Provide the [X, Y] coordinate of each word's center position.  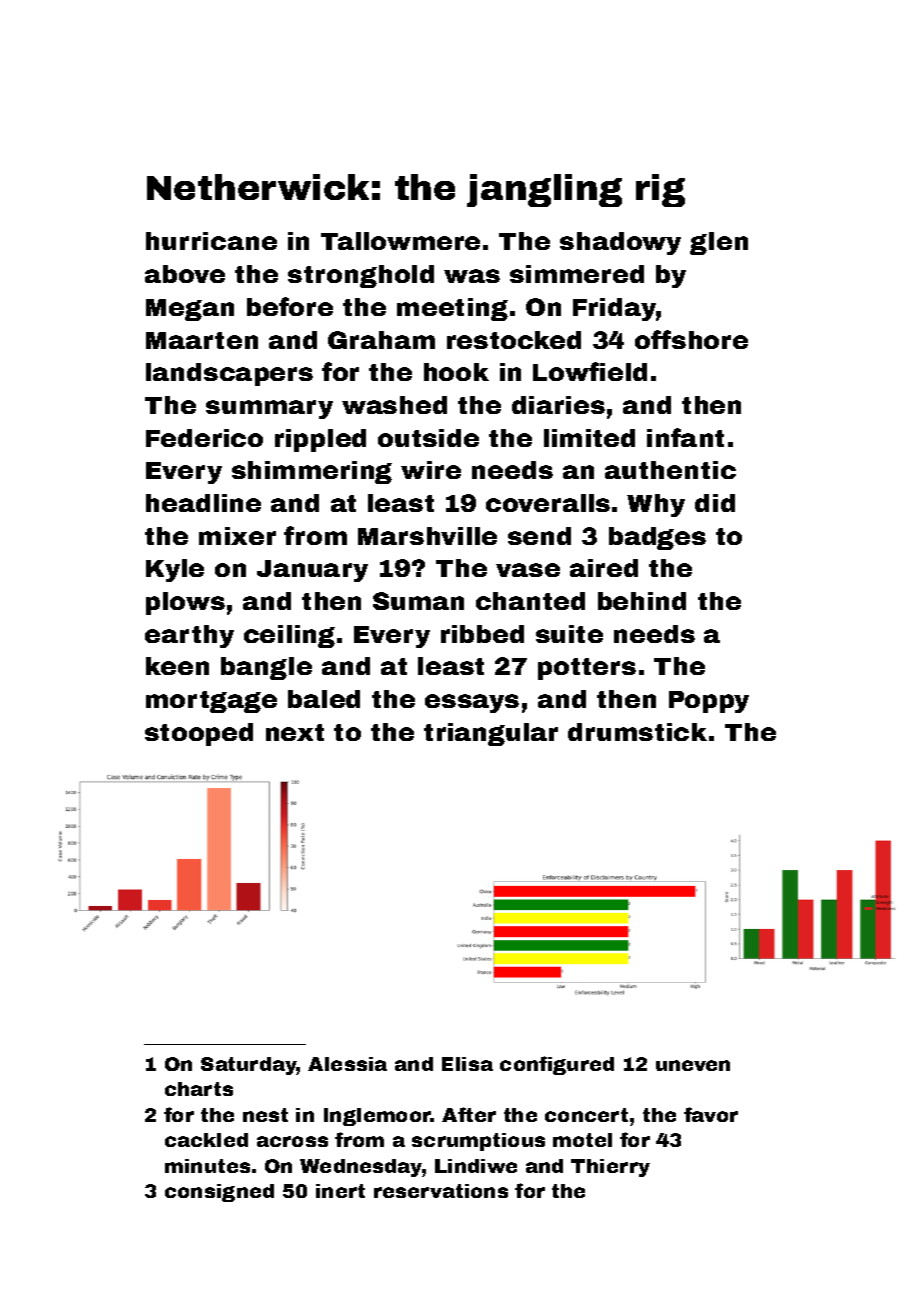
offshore [691, 339]
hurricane [211, 241]
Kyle [175, 570]
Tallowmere [400, 241]
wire [431, 470]
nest [265, 1115]
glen [719, 243]
